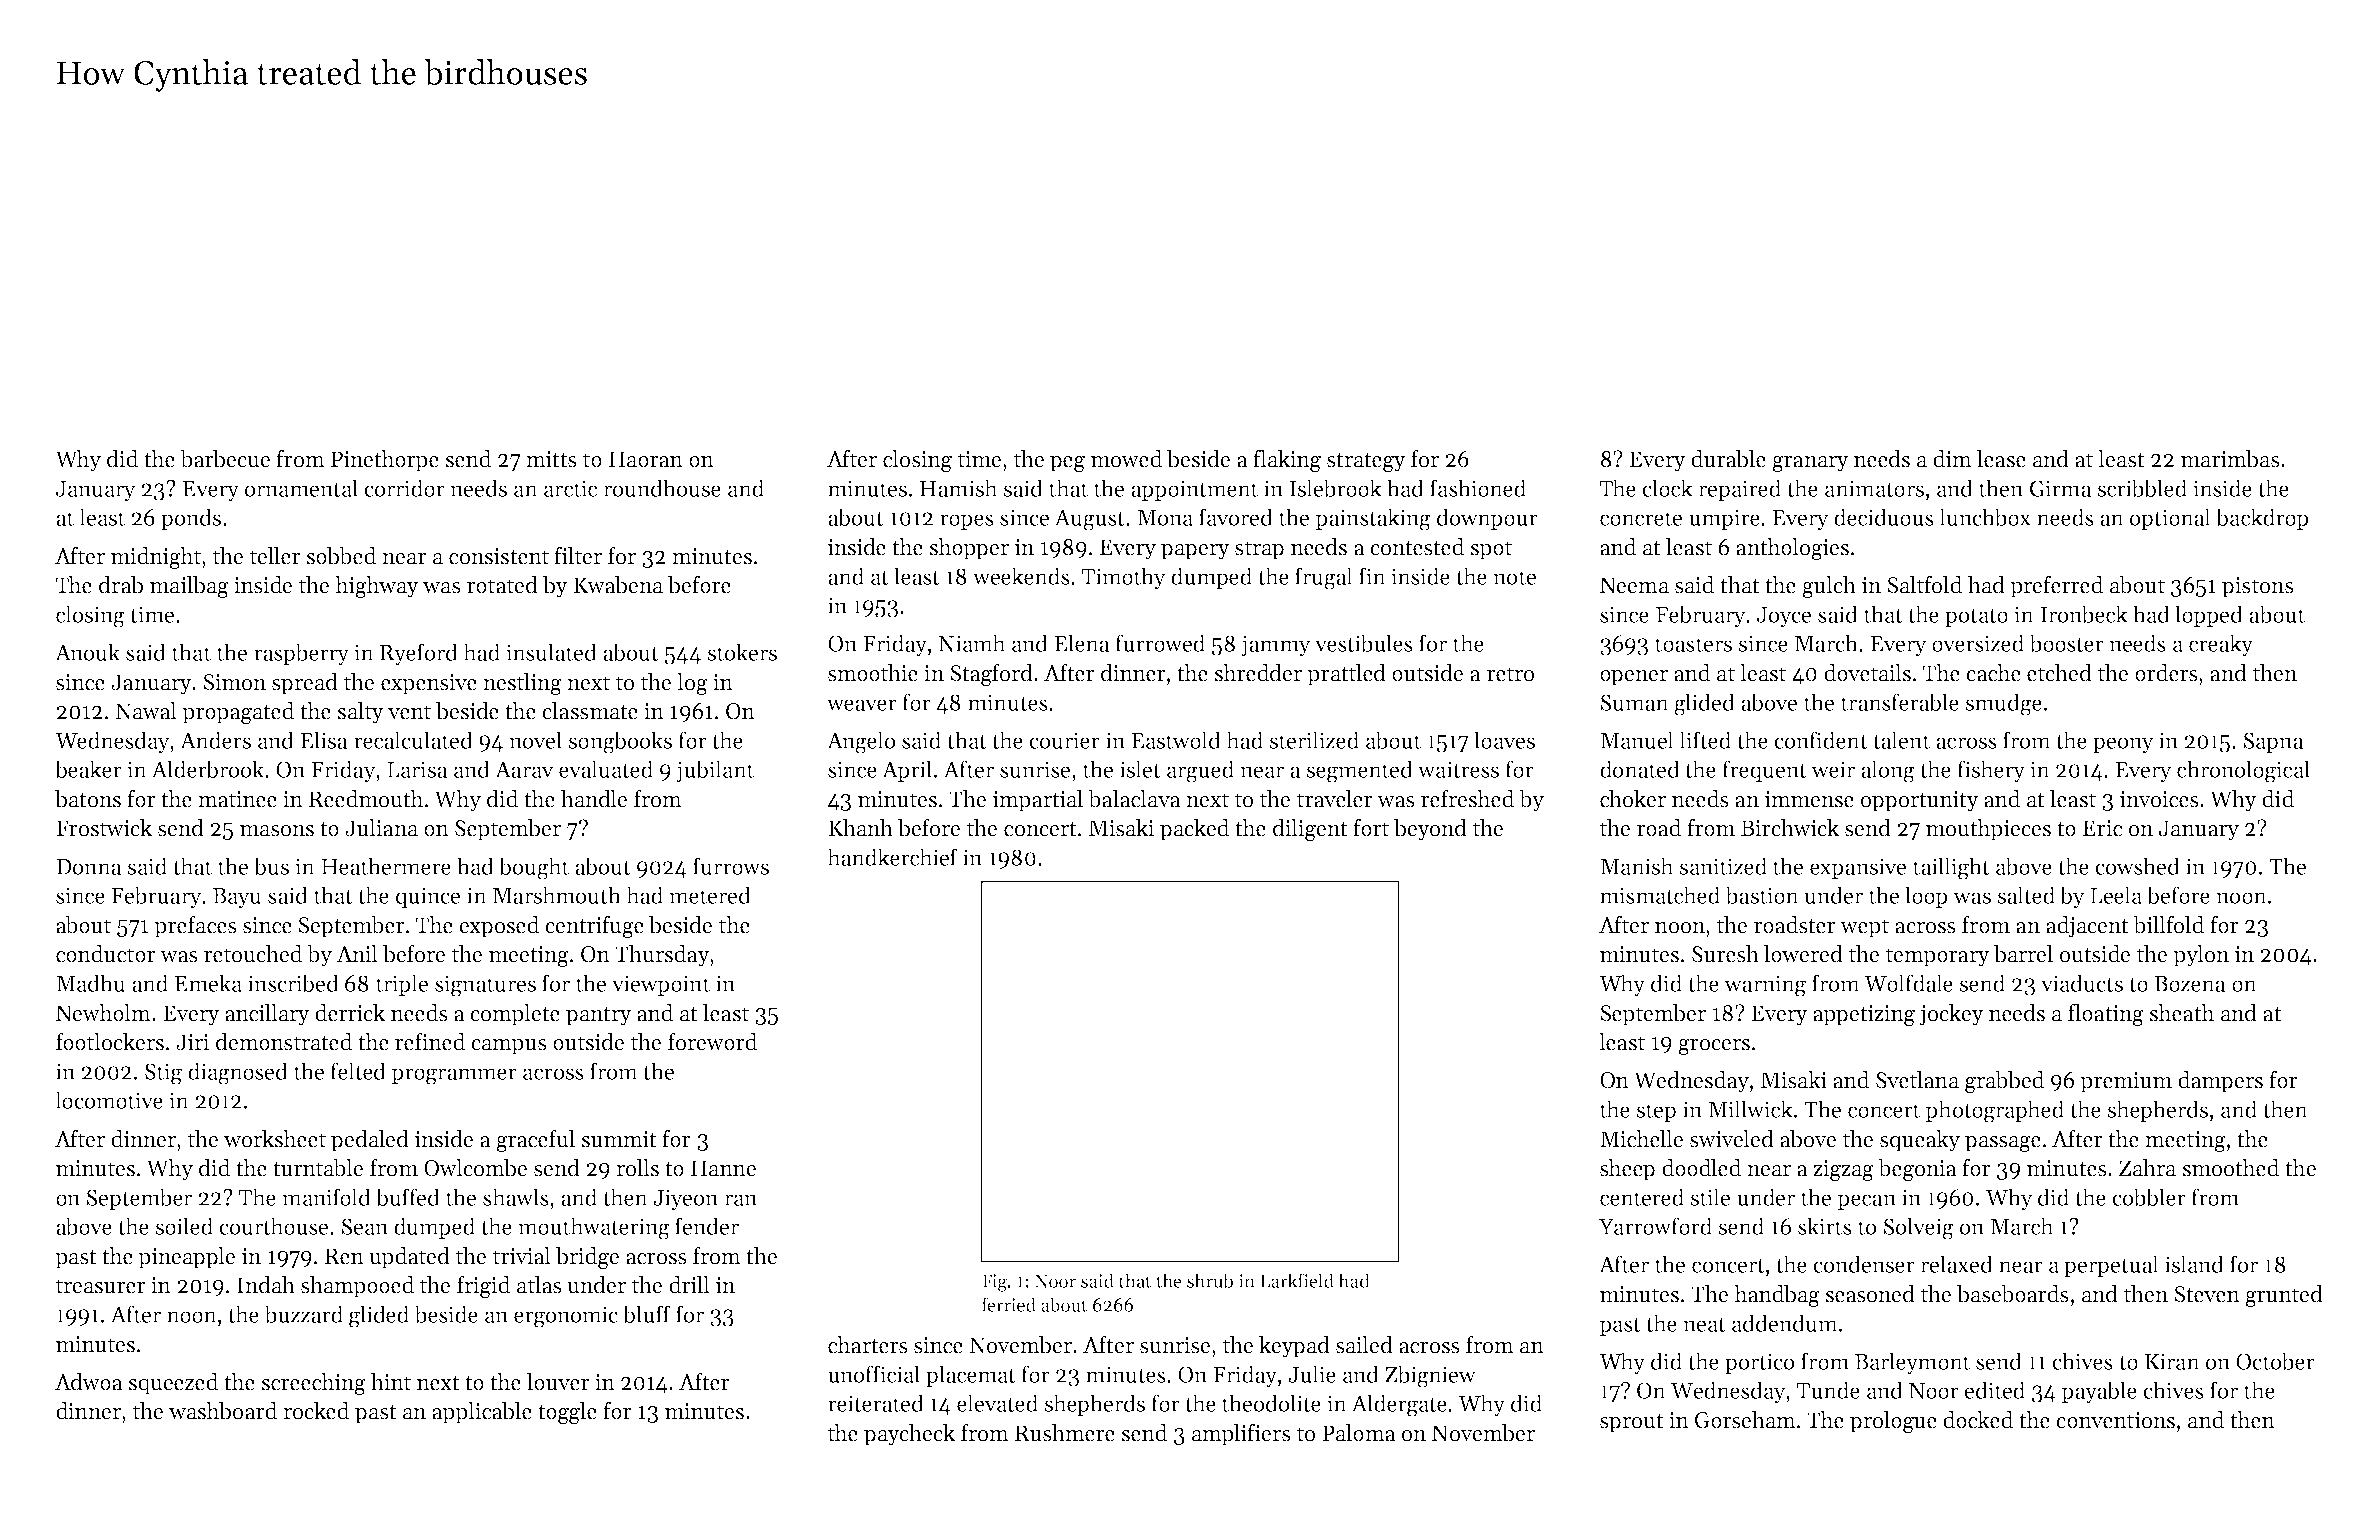 This page has width=2380, height=1540. What do you see at coordinates (454, 1076) in the page?
I see `programmer` at bounding box center [454, 1076].
